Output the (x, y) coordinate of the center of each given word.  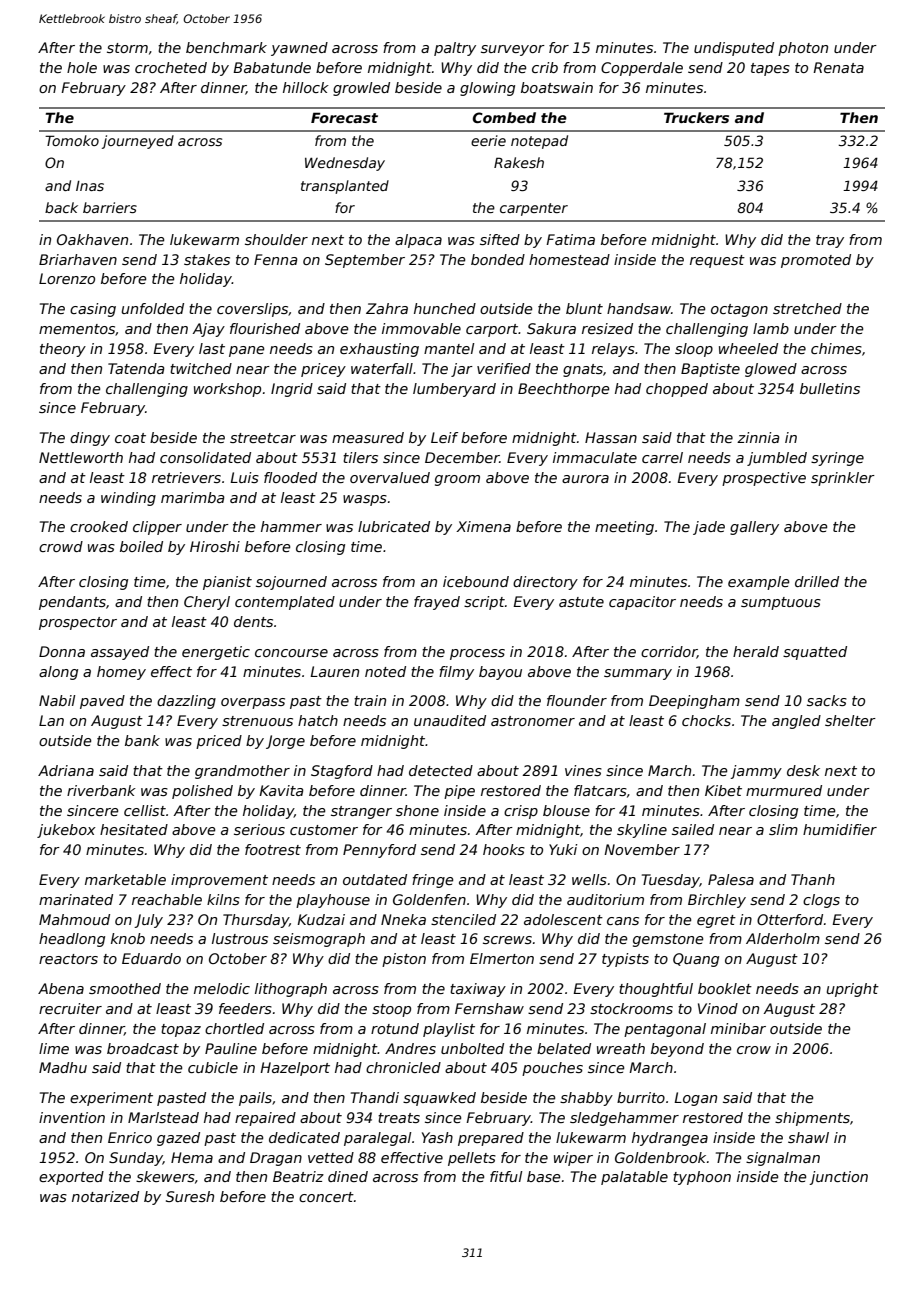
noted (385, 671)
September (365, 261)
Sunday (136, 1159)
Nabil (57, 700)
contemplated (285, 603)
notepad (539, 142)
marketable (125, 879)
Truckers (696, 117)
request (717, 261)
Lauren (334, 671)
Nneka (403, 919)
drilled (817, 581)
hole (82, 67)
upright (853, 990)
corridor (669, 652)
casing (93, 310)
